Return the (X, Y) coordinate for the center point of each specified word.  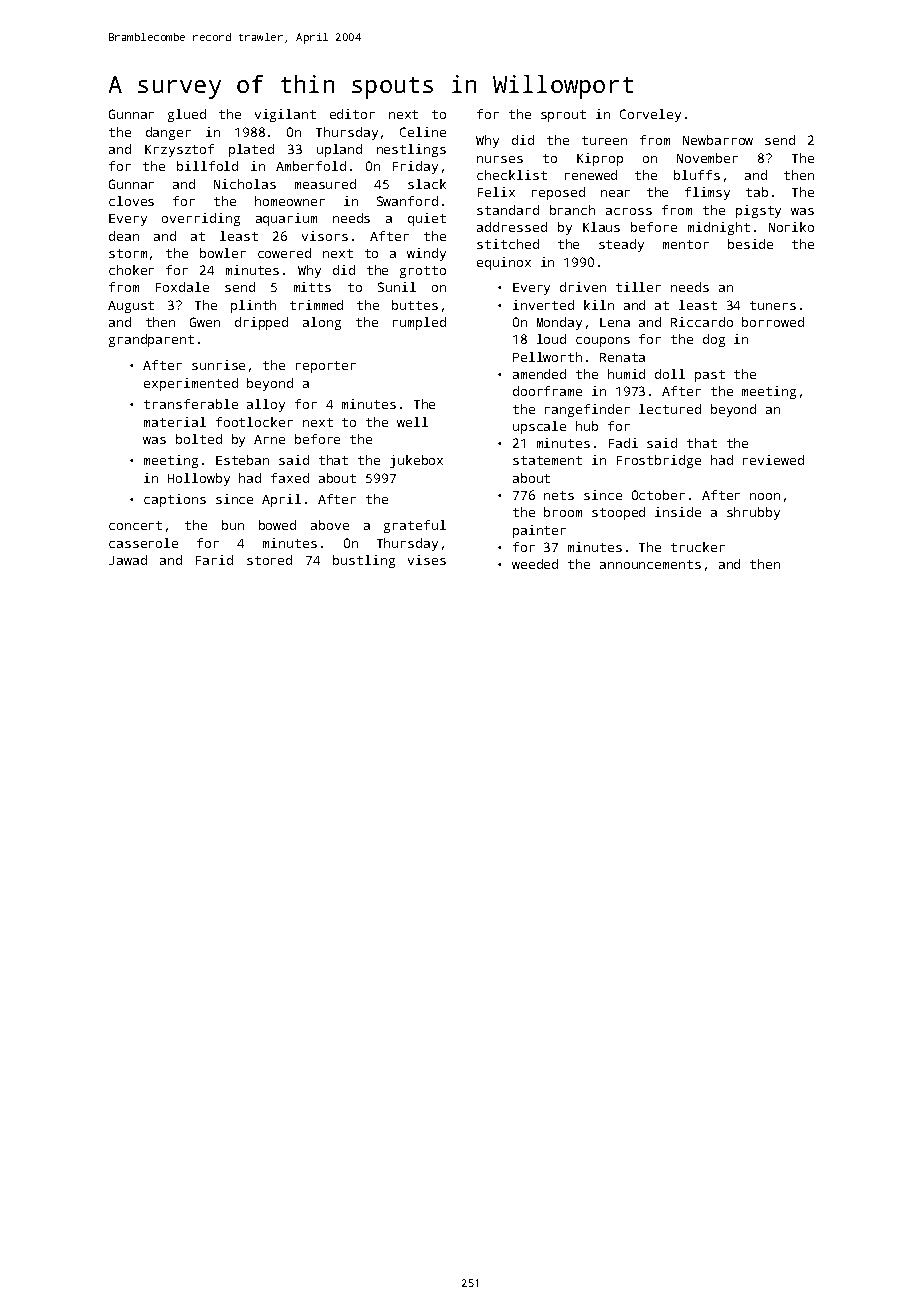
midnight (719, 228)
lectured (670, 409)
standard (508, 210)
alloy (266, 405)
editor (352, 114)
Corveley (650, 115)
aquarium (286, 219)
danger (168, 133)
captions (175, 500)
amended (539, 374)
